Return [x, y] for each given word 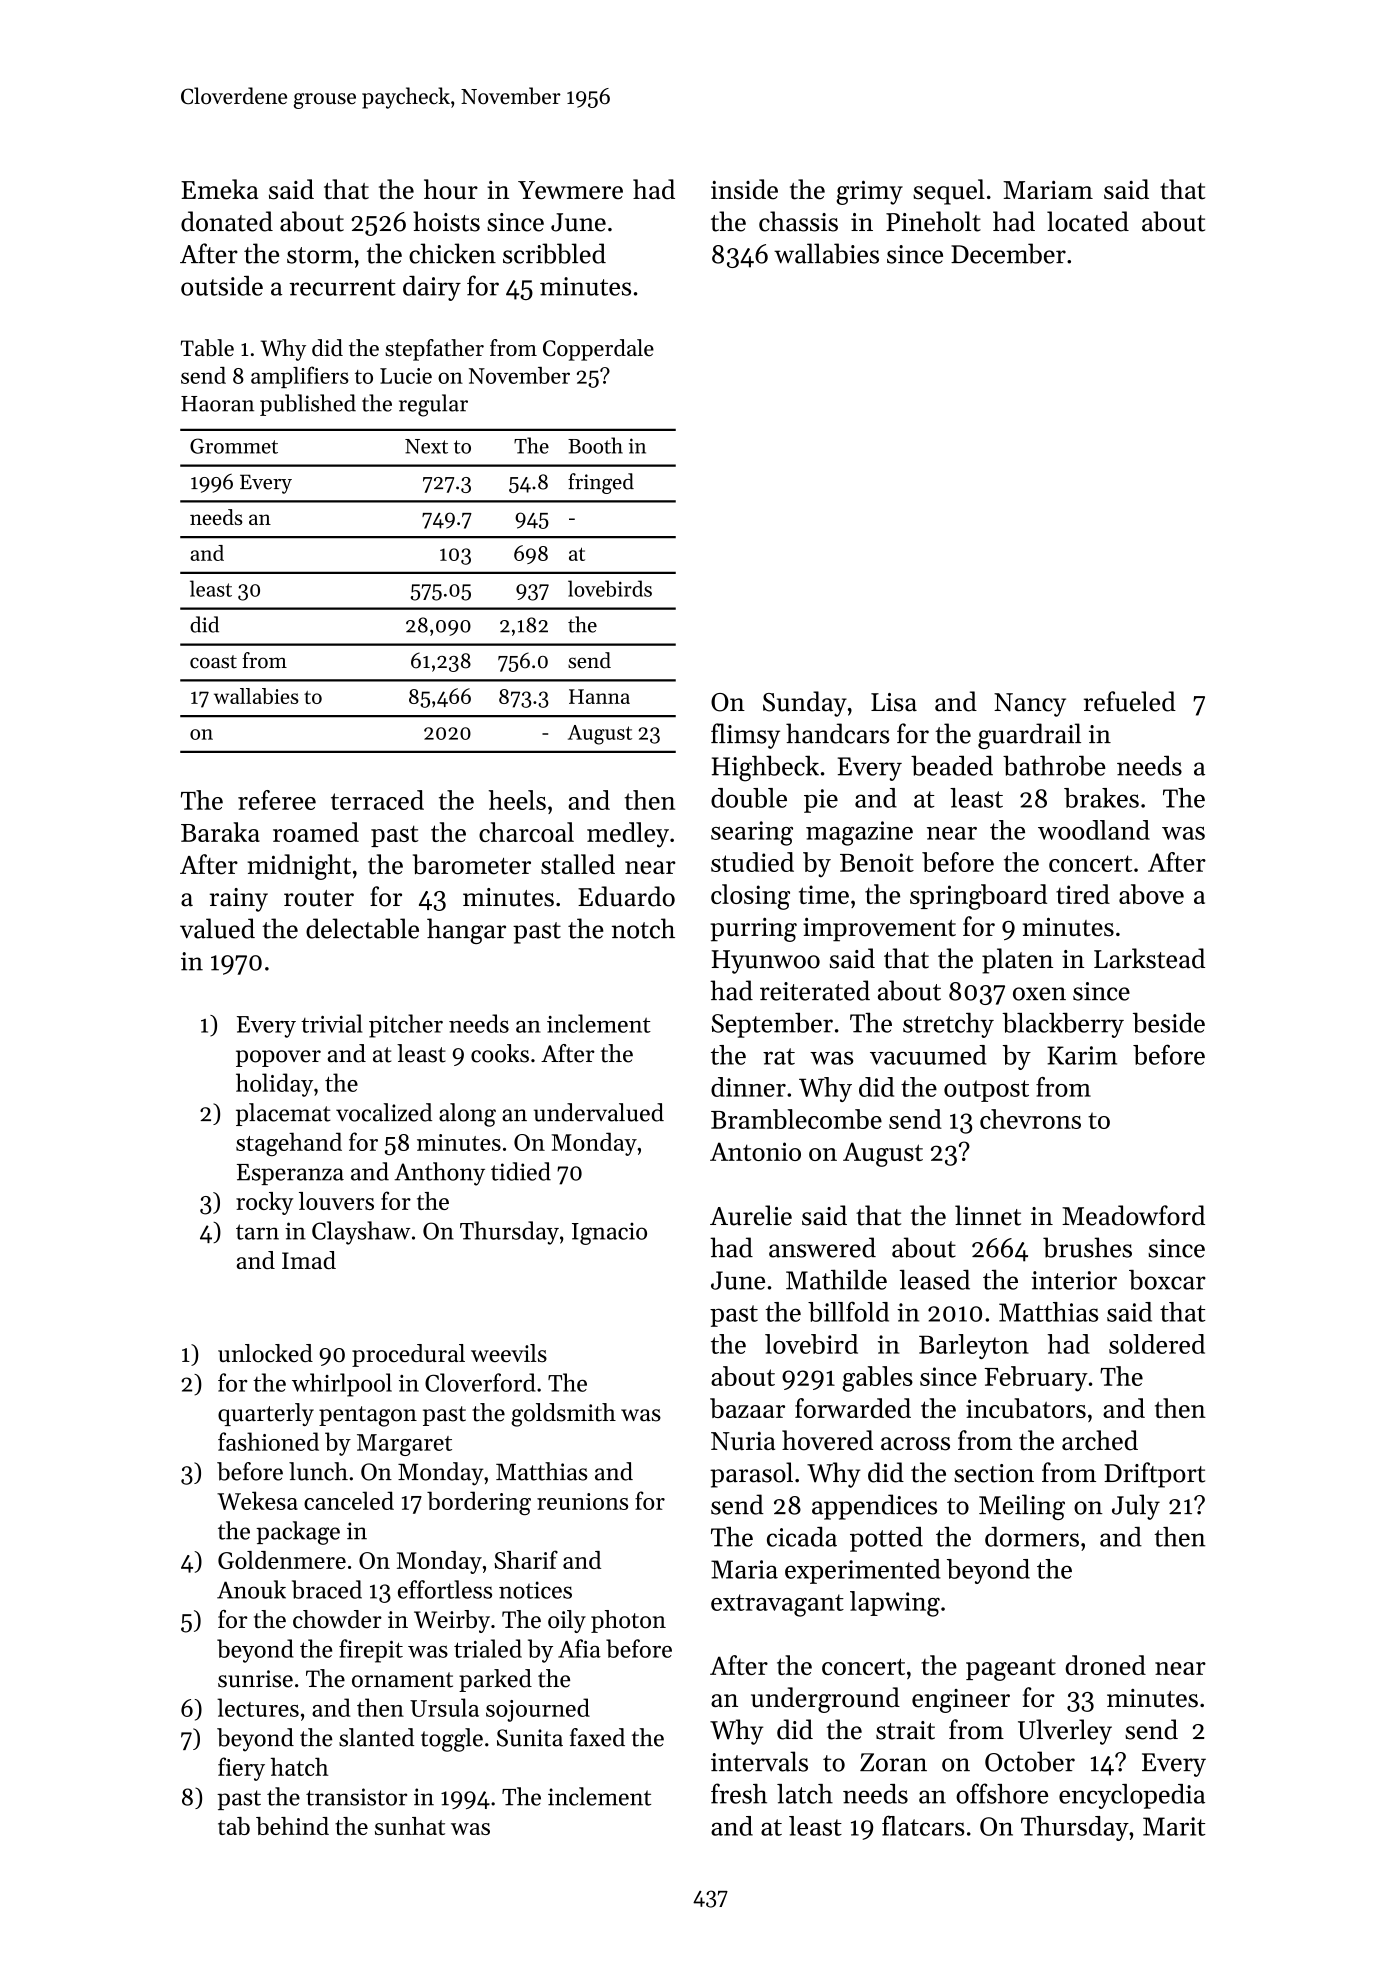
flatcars [923, 1825]
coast [213, 662]
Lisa [894, 702]
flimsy [745, 736]
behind [292, 1826]
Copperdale [598, 350]
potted [886, 1539]
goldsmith [563, 1415]
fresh [739, 1793]
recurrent [342, 287]
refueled [1130, 701]
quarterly [266, 1414]
